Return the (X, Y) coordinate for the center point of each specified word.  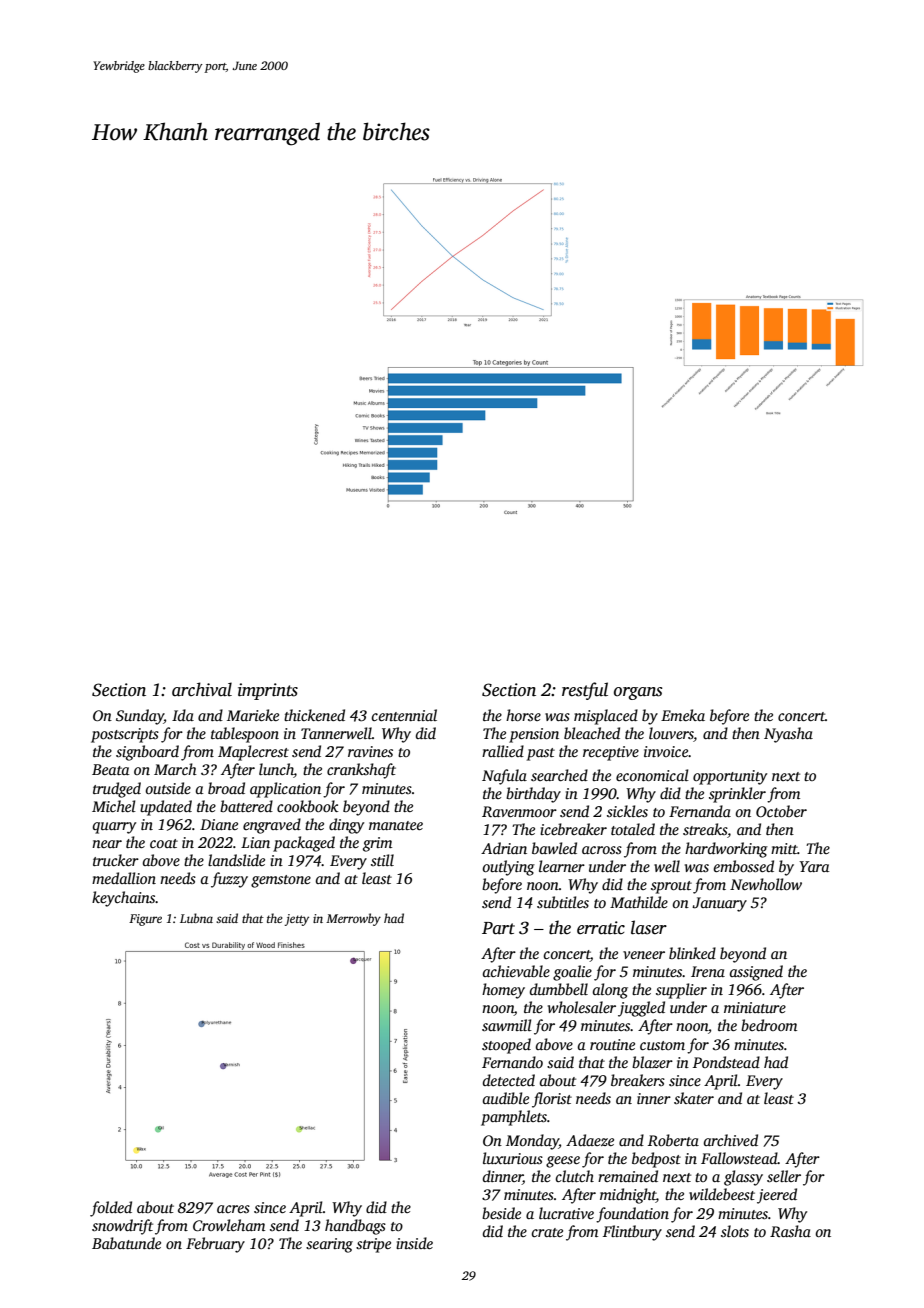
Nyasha (788, 735)
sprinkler (737, 795)
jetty (297, 920)
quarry (114, 828)
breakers (638, 1080)
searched (559, 775)
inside (414, 1243)
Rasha (790, 1231)
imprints (268, 691)
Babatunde (126, 1243)
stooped (506, 1046)
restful (585, 691)
